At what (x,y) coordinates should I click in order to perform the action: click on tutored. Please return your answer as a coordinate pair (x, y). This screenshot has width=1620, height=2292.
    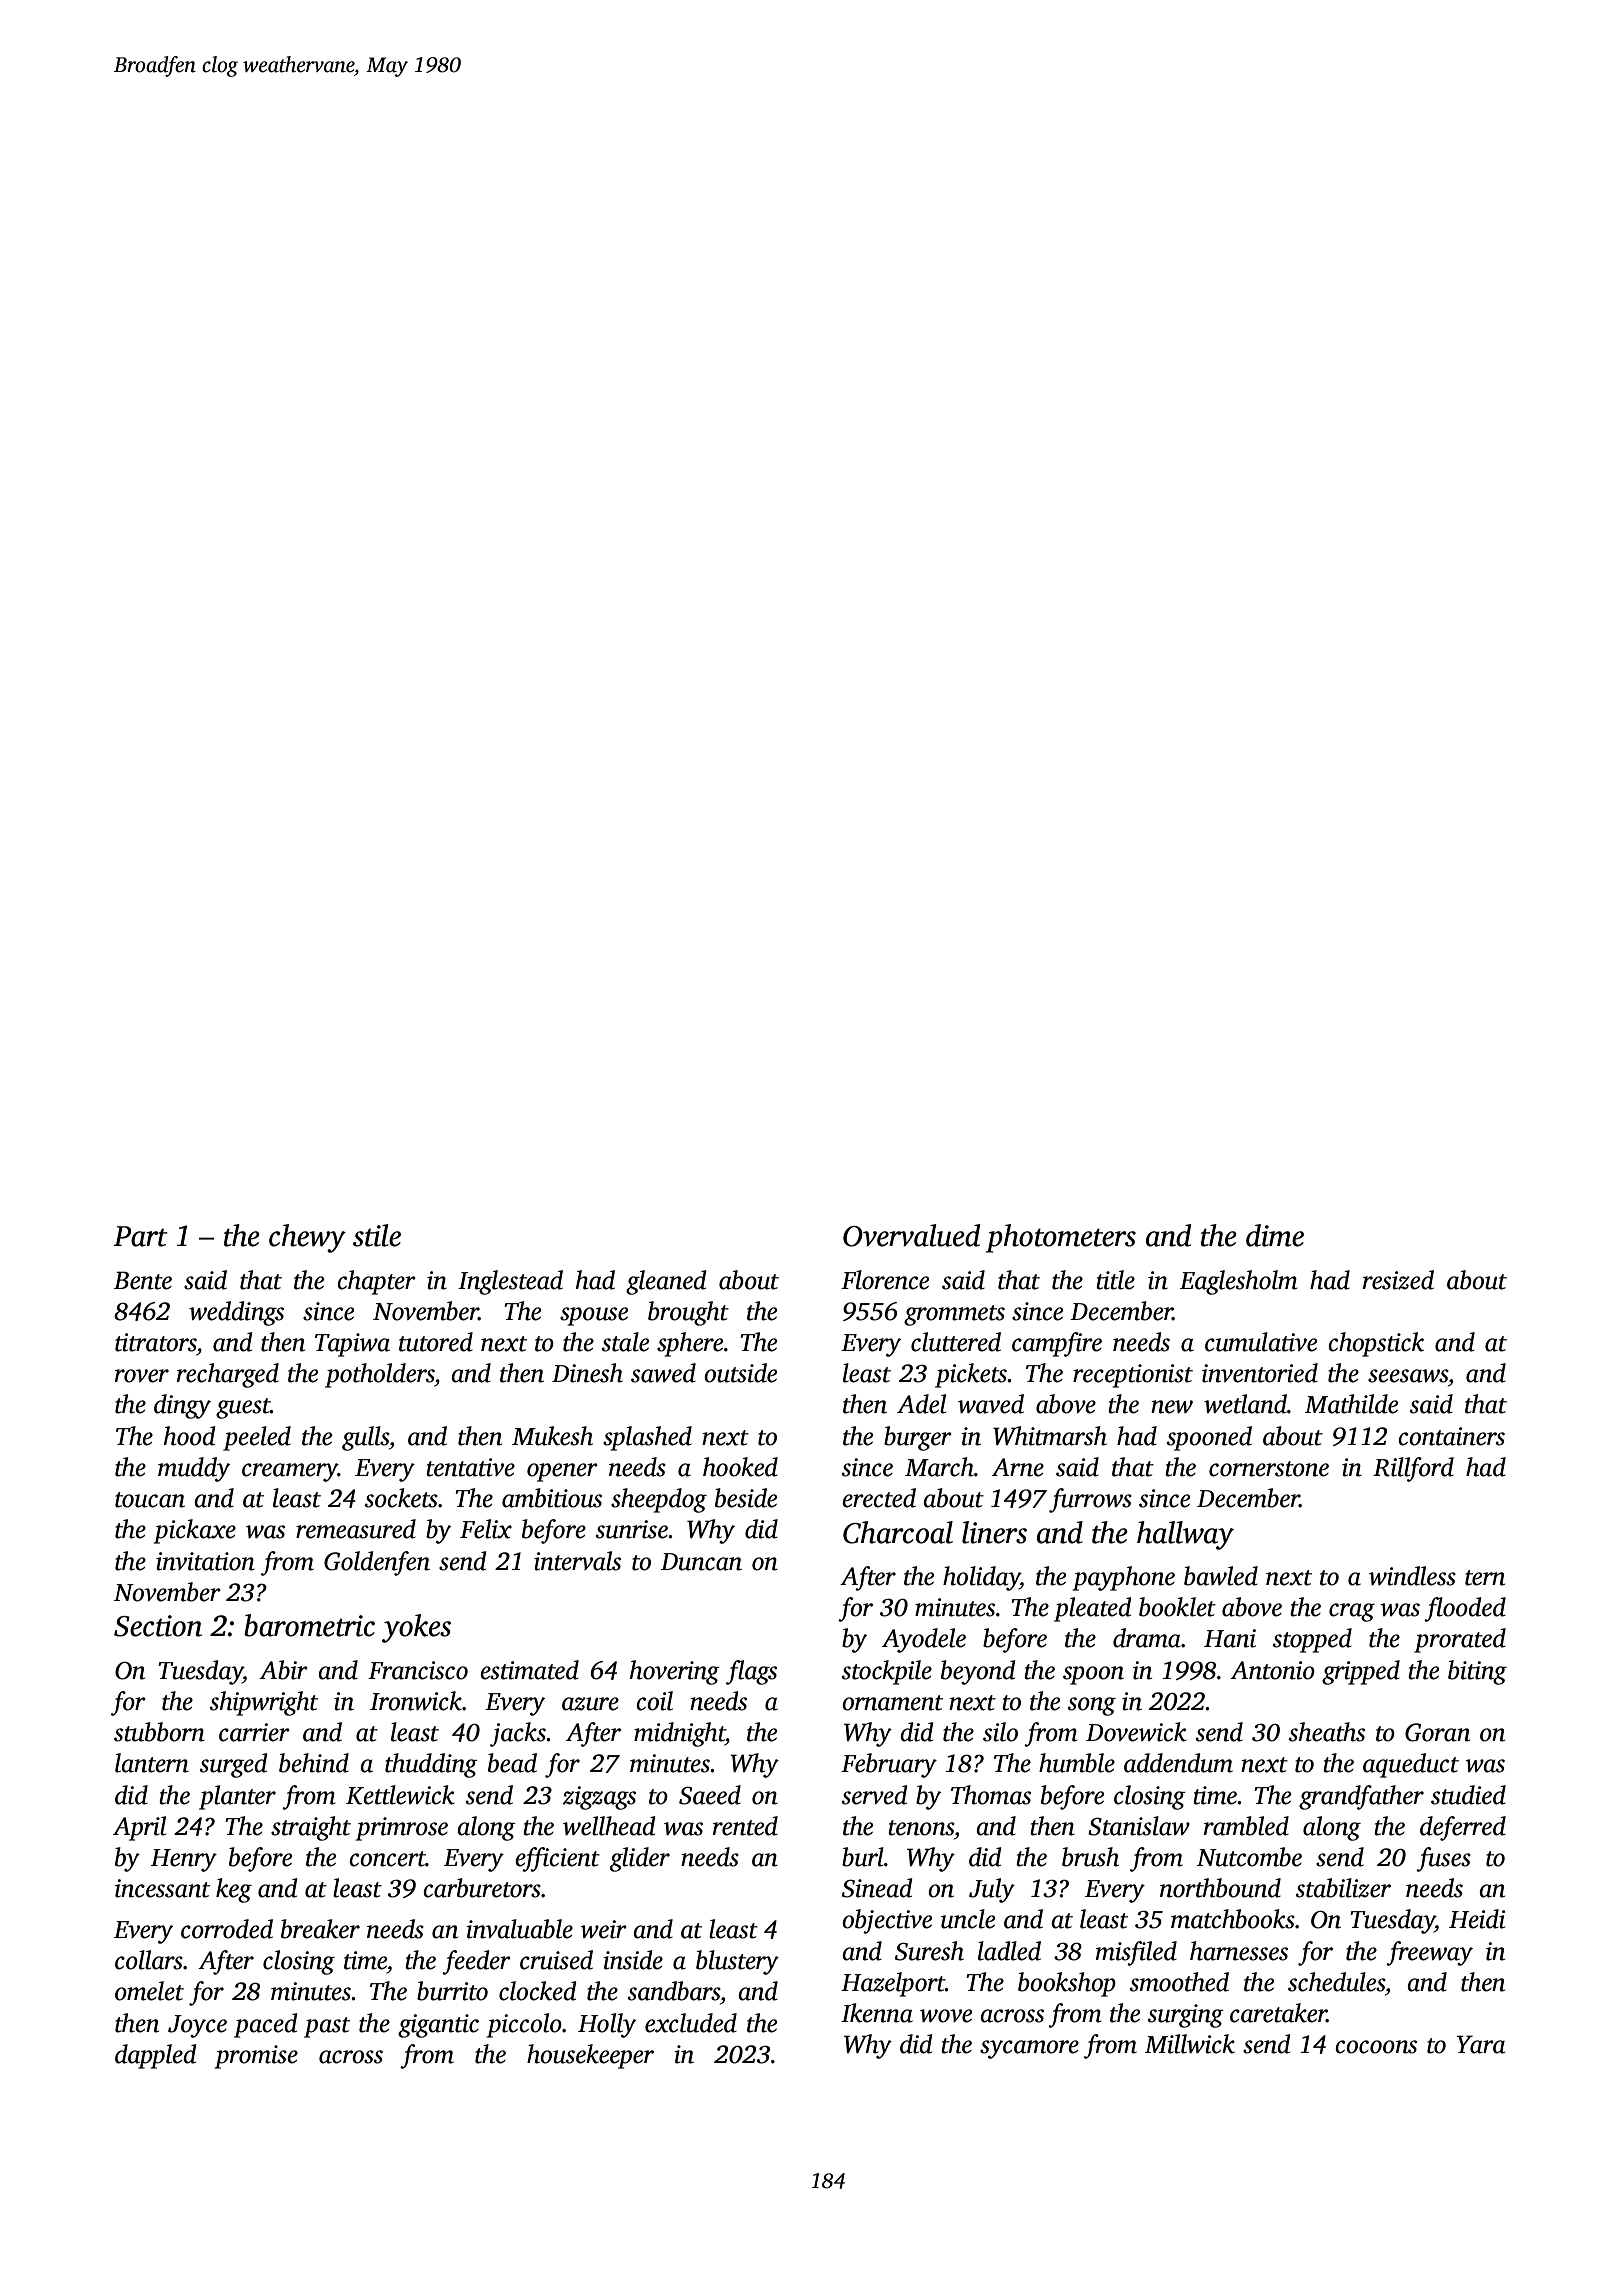
    Looking at the image, I should click on (436, 1342).
